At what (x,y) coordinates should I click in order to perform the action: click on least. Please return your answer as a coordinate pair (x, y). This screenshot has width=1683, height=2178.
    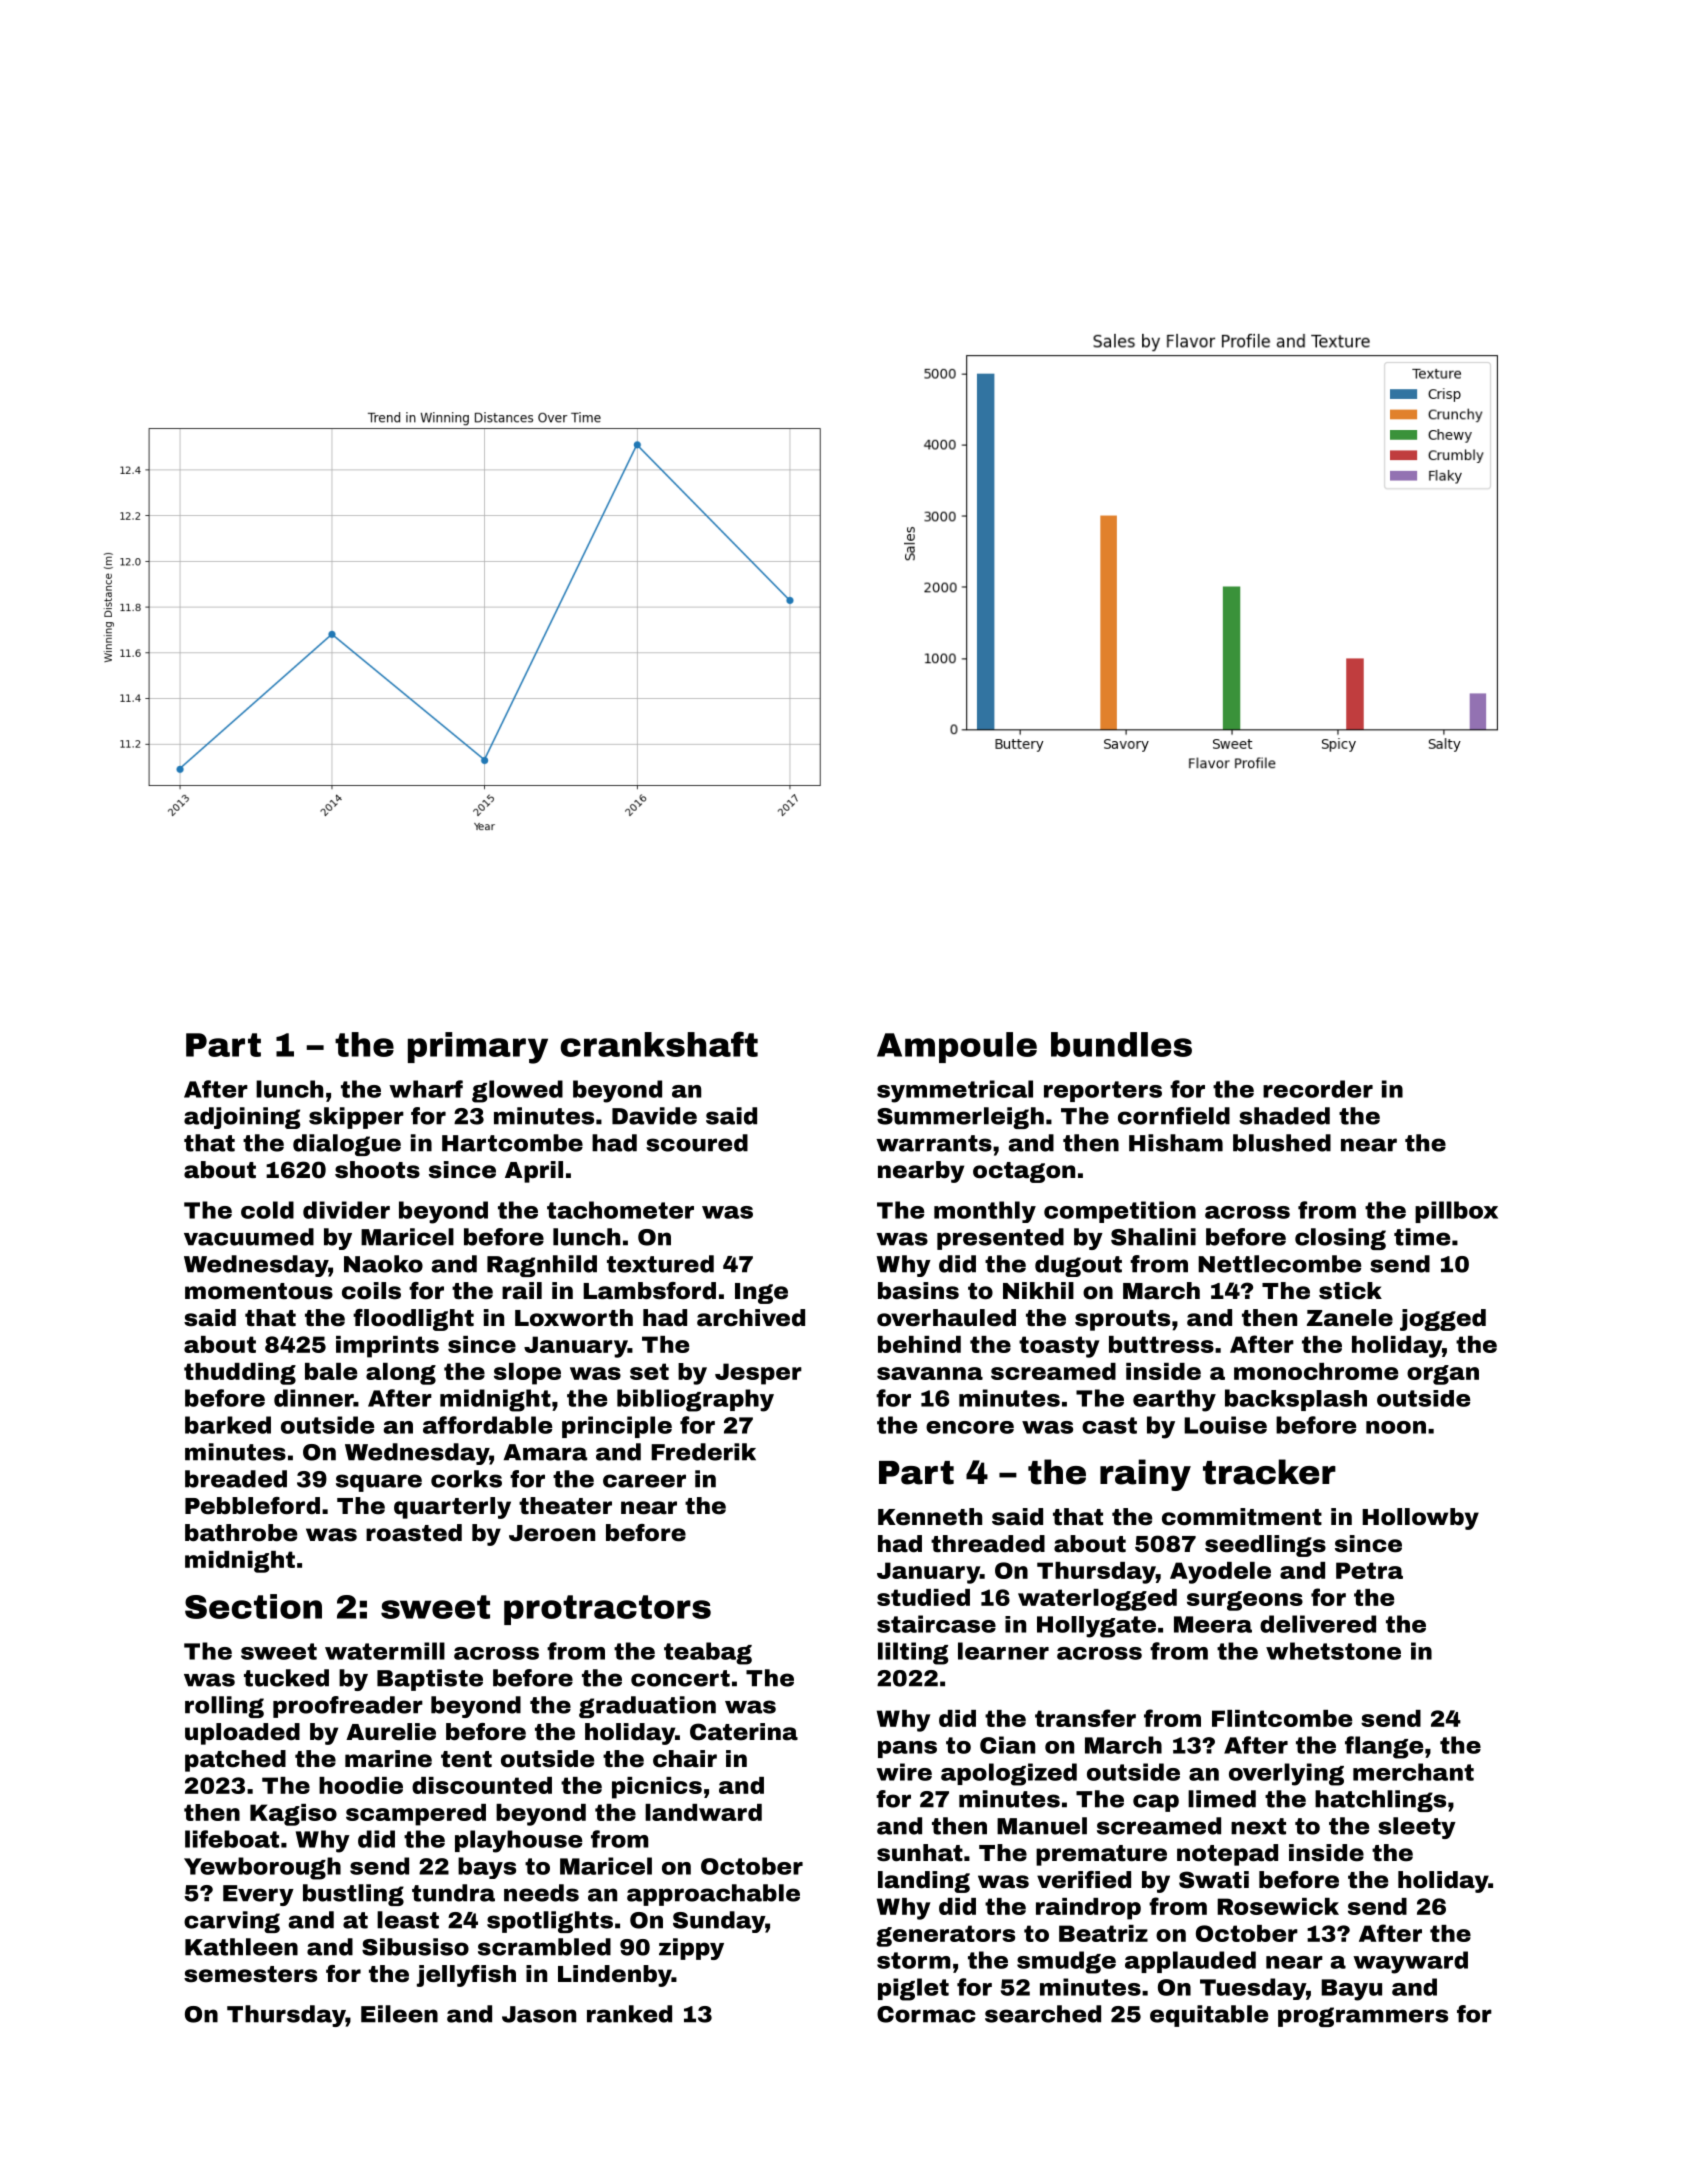
    Looking at the image, I should click on (408, 1920).
